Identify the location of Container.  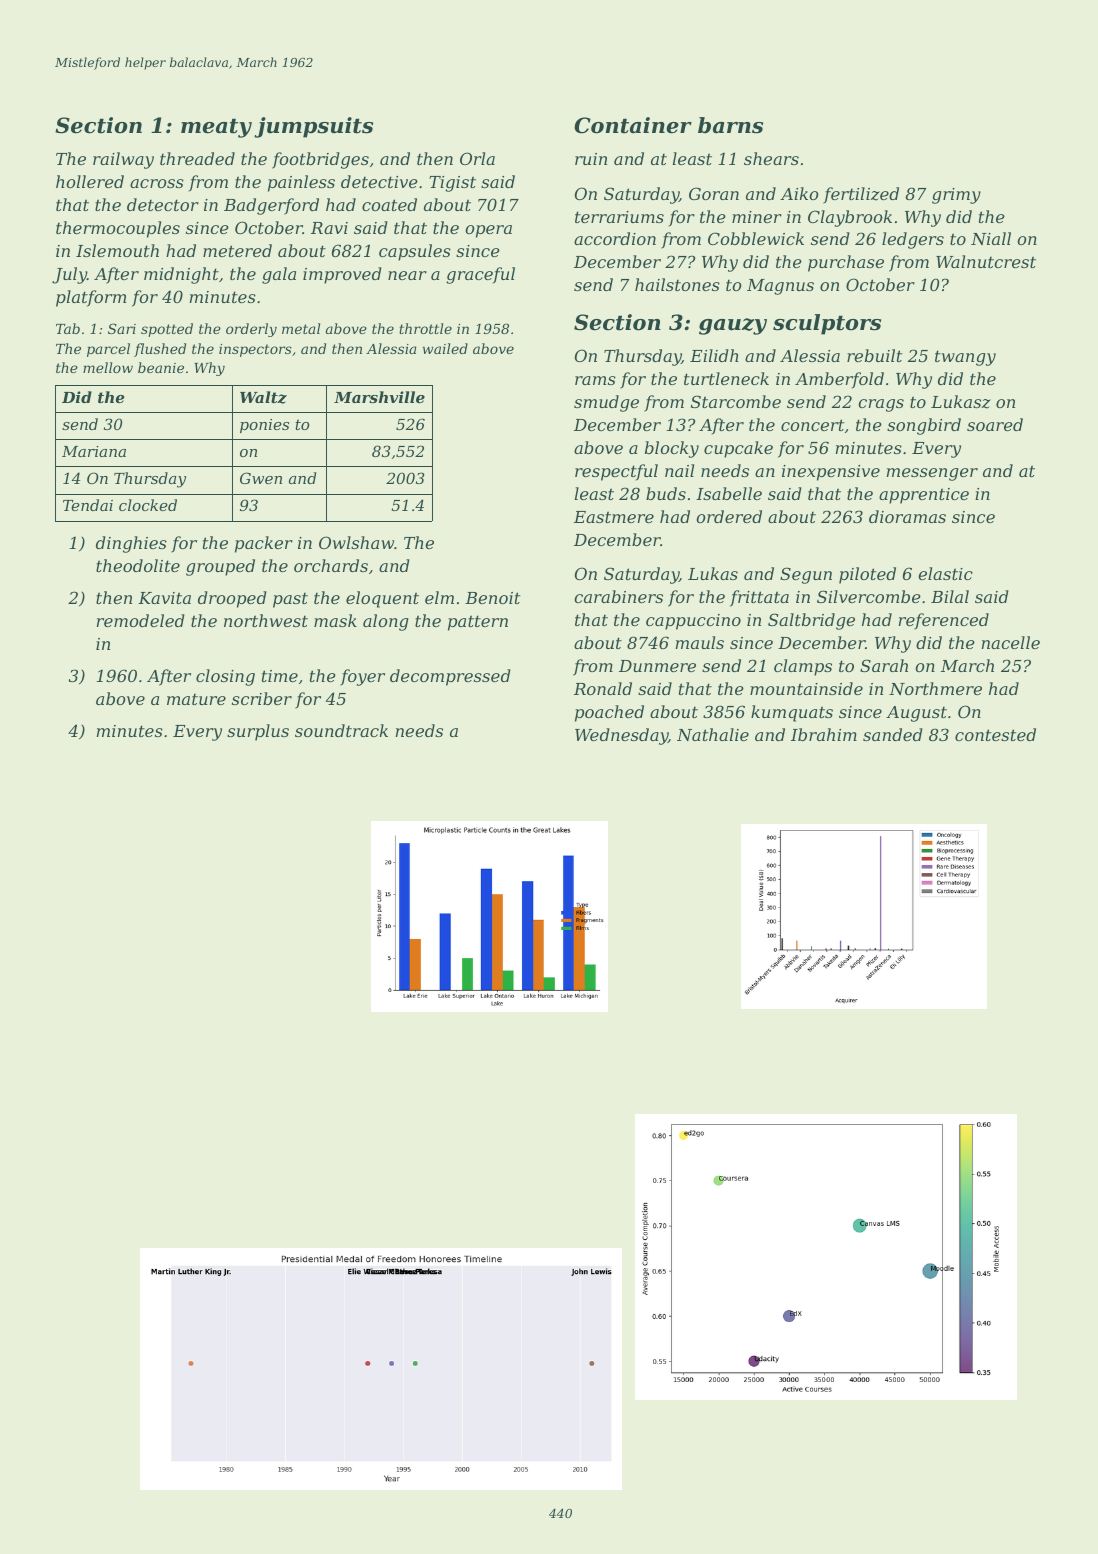
(633, 125).
